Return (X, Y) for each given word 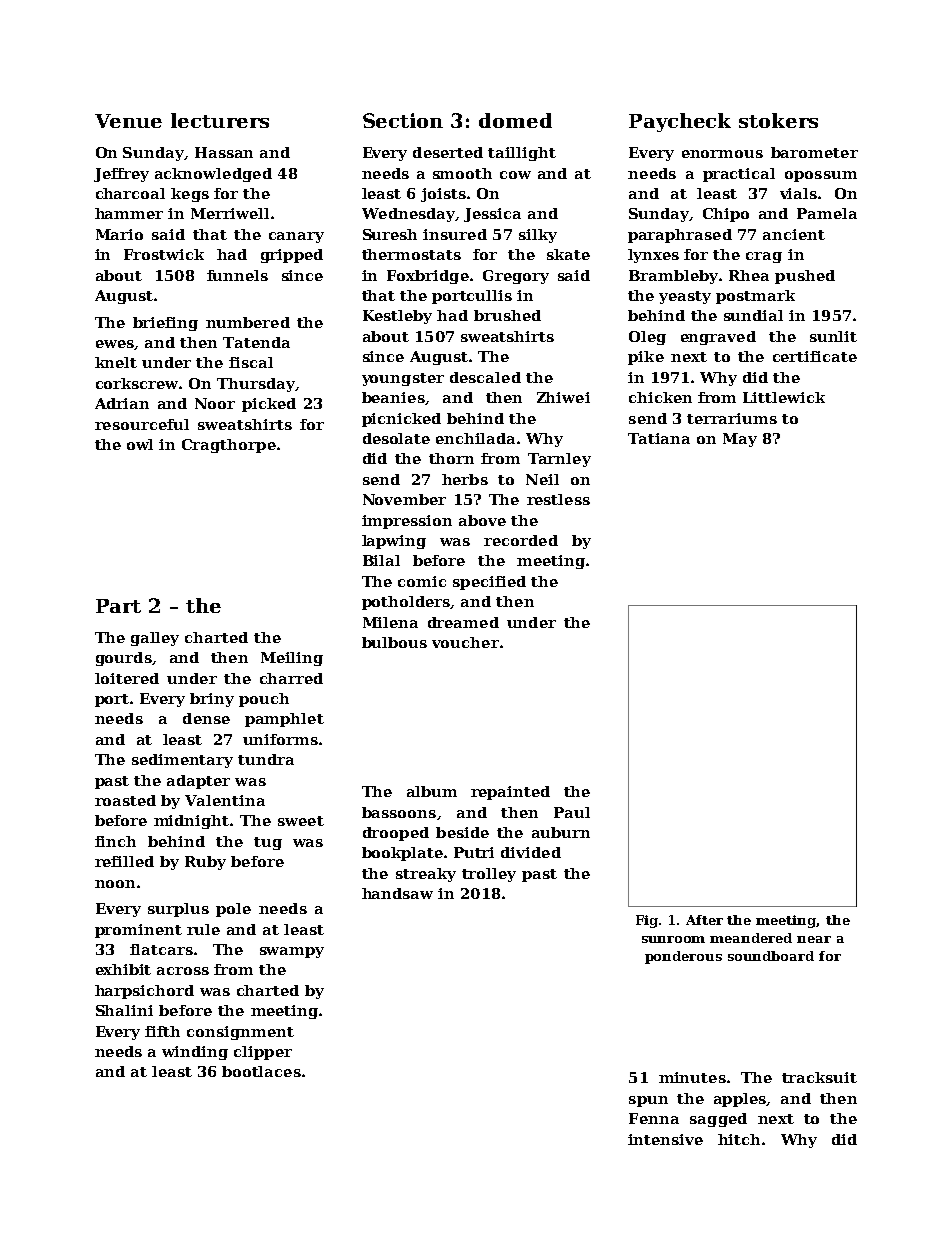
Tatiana (659, 438)
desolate (396, 438)
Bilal (381, 560)
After (704, 920)
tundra (266, 759)
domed (515, 120)
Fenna (654, 1118)
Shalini (124, 1010)
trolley (489, 875)
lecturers (220, 120)
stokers (778, 120)
